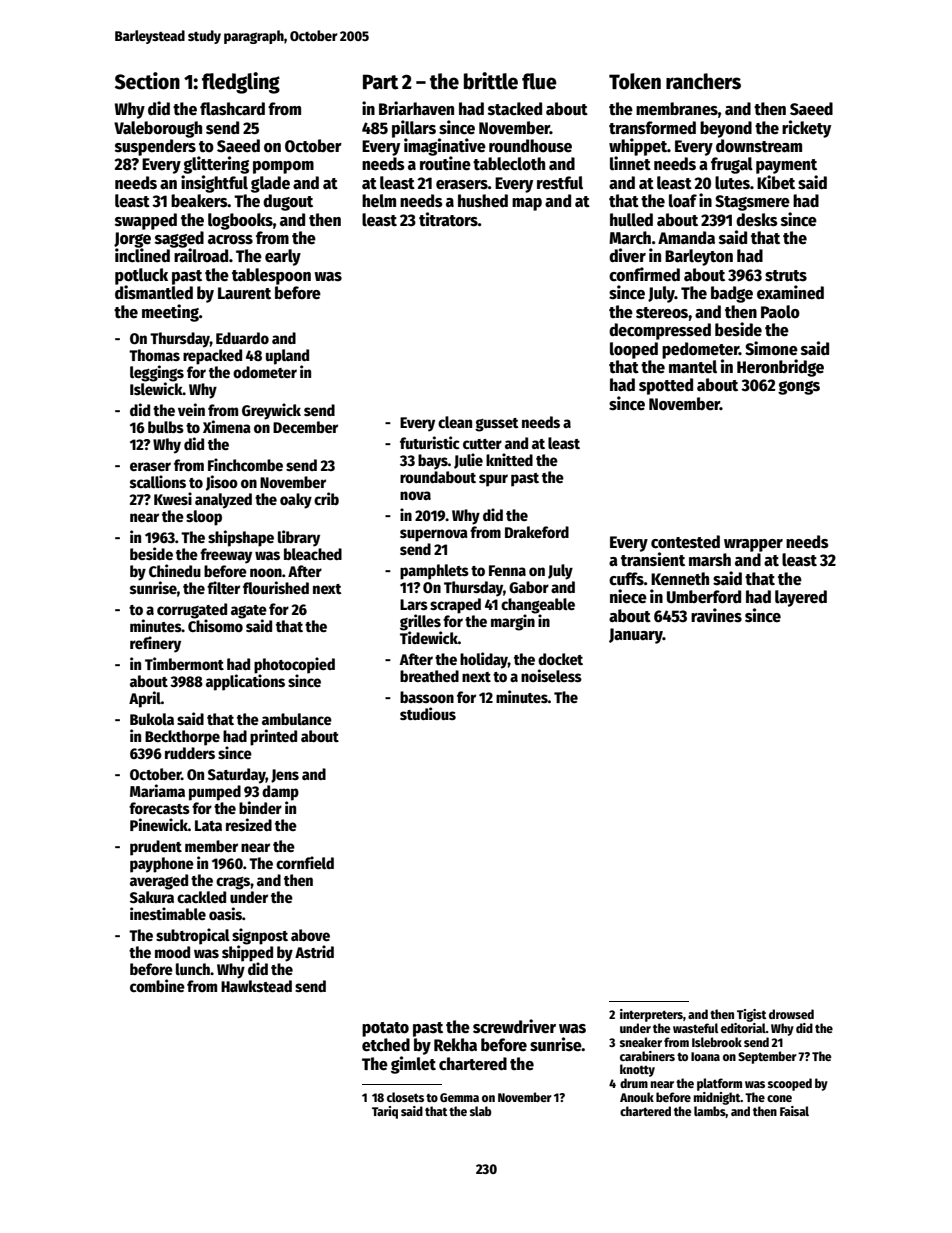 Image resolution: width=952 pixels, height=1233 pixels. I want to click on combine, so click(157, 985).
